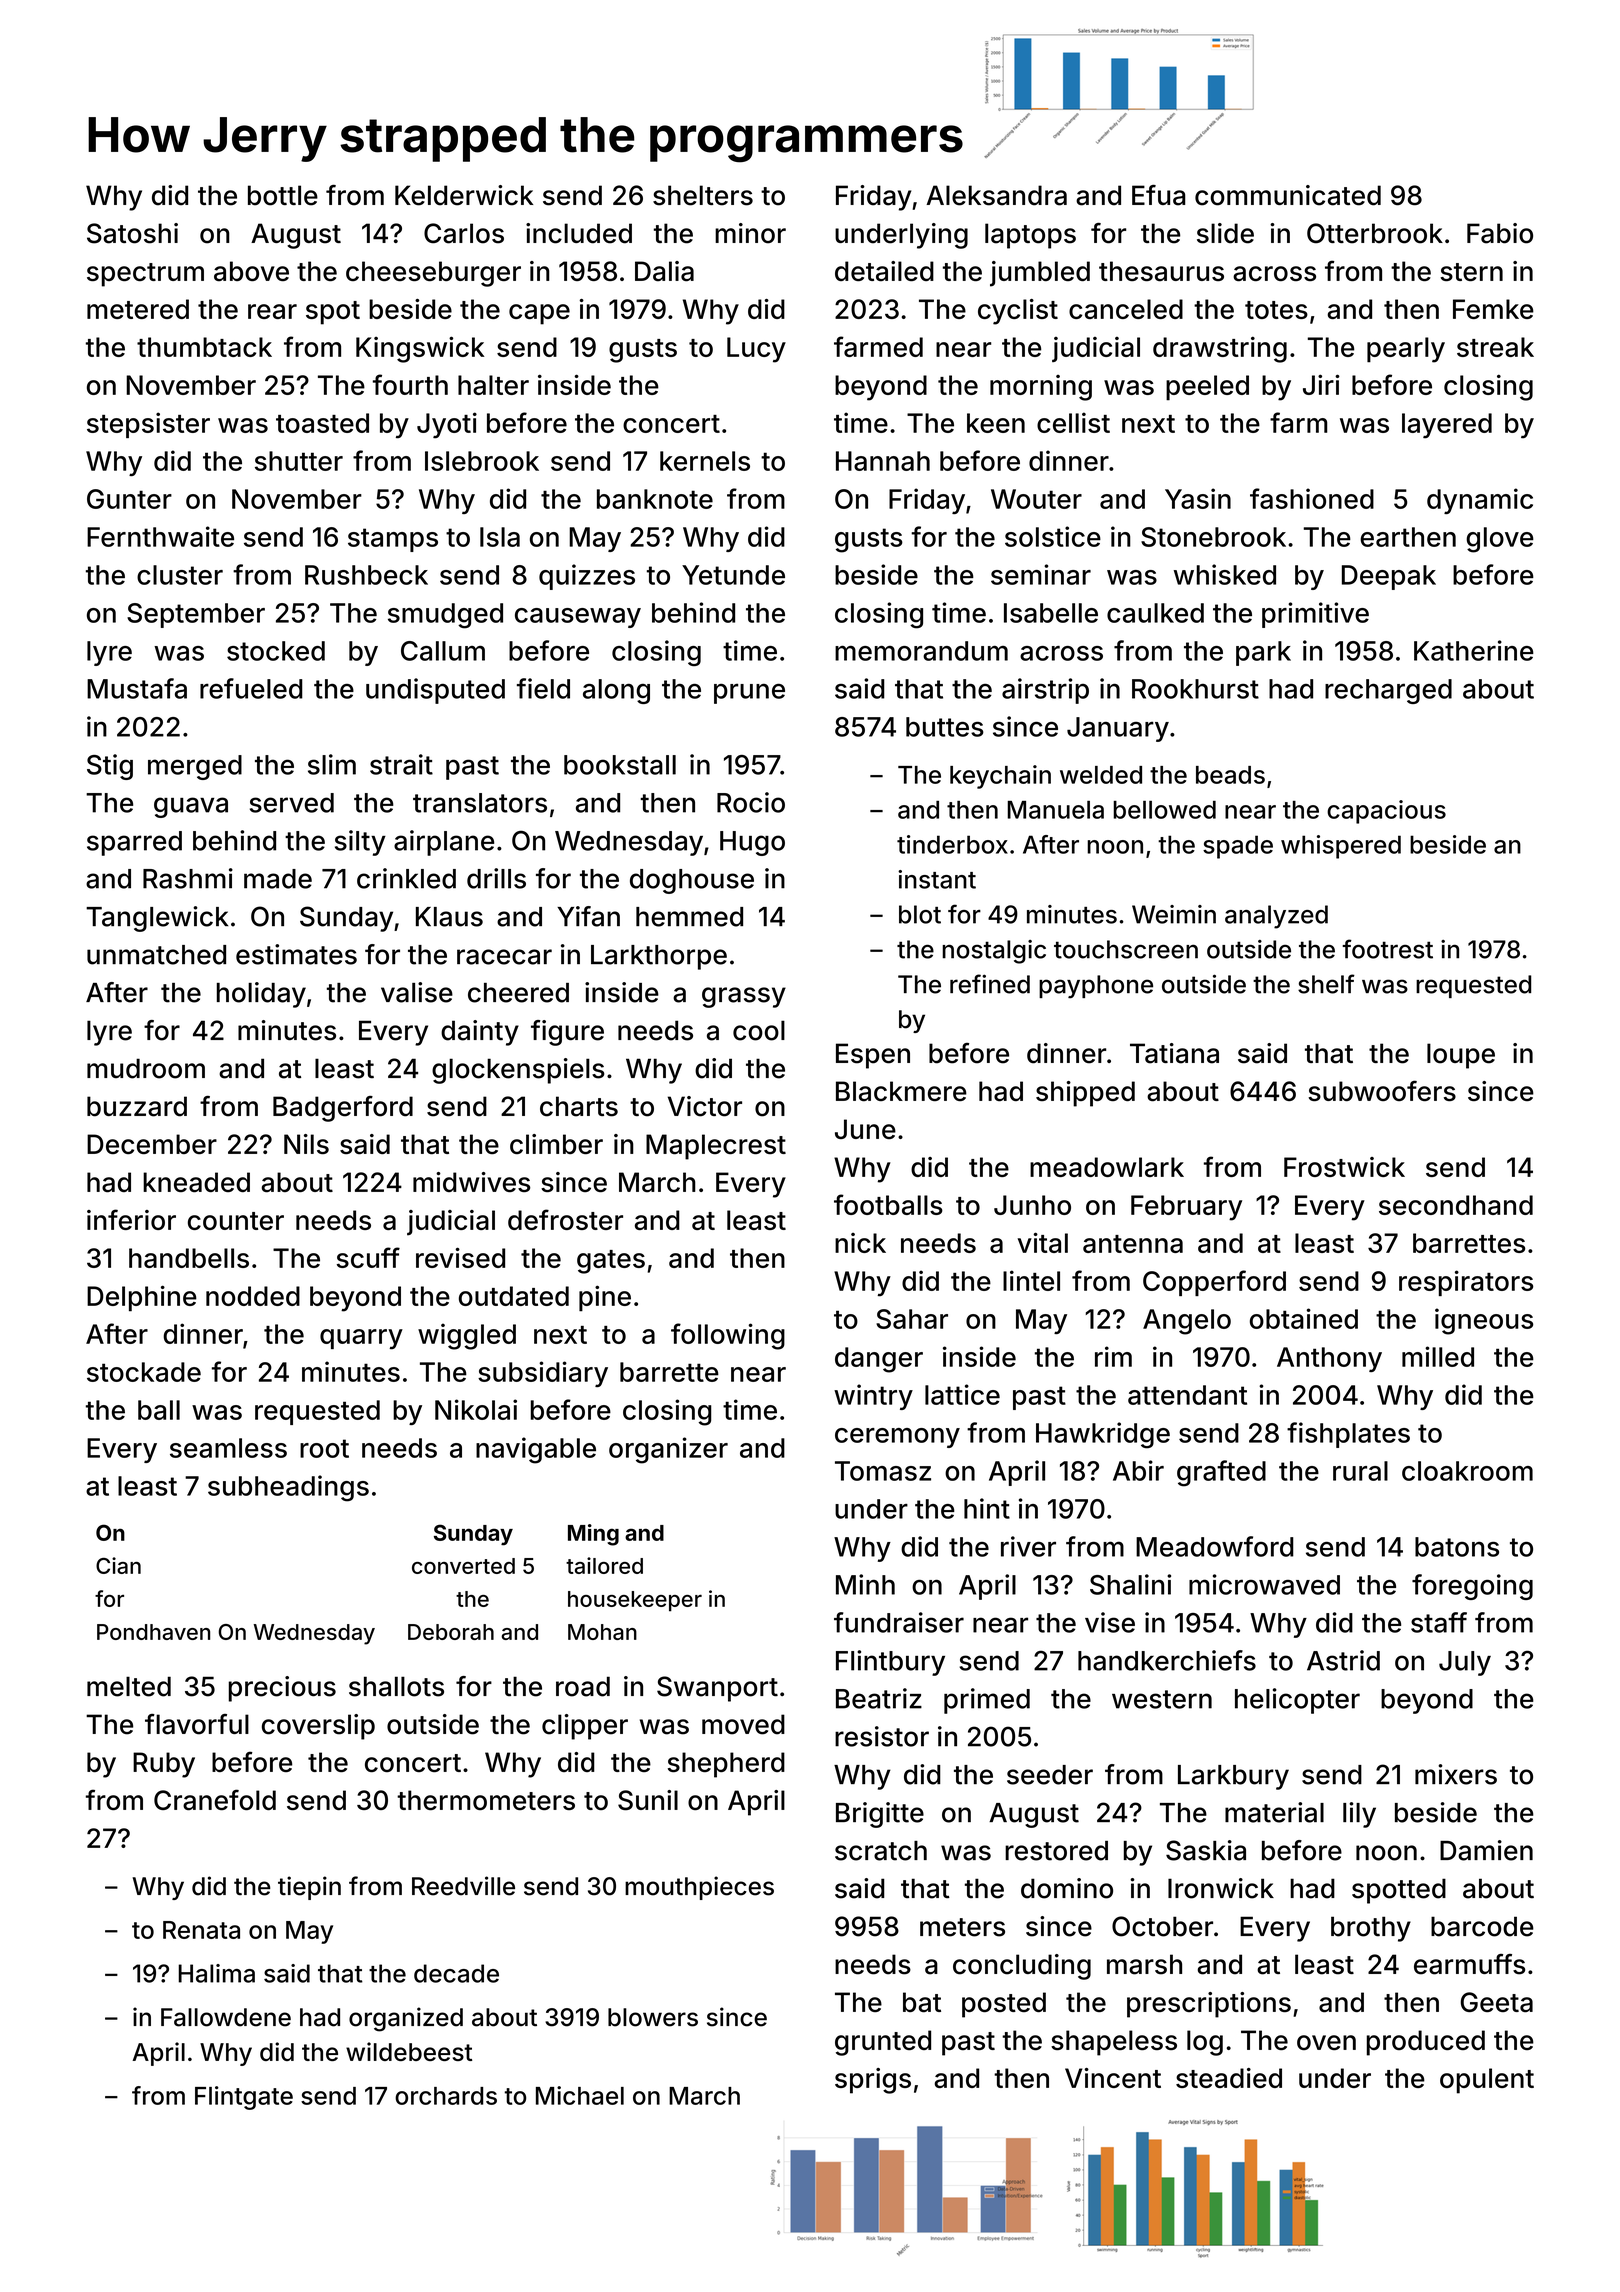 This document has height=2292, width=1620. What do you see at coordinates (1386, 812) in the document?
I see `capacious` at bounding box center [1386, 812].
